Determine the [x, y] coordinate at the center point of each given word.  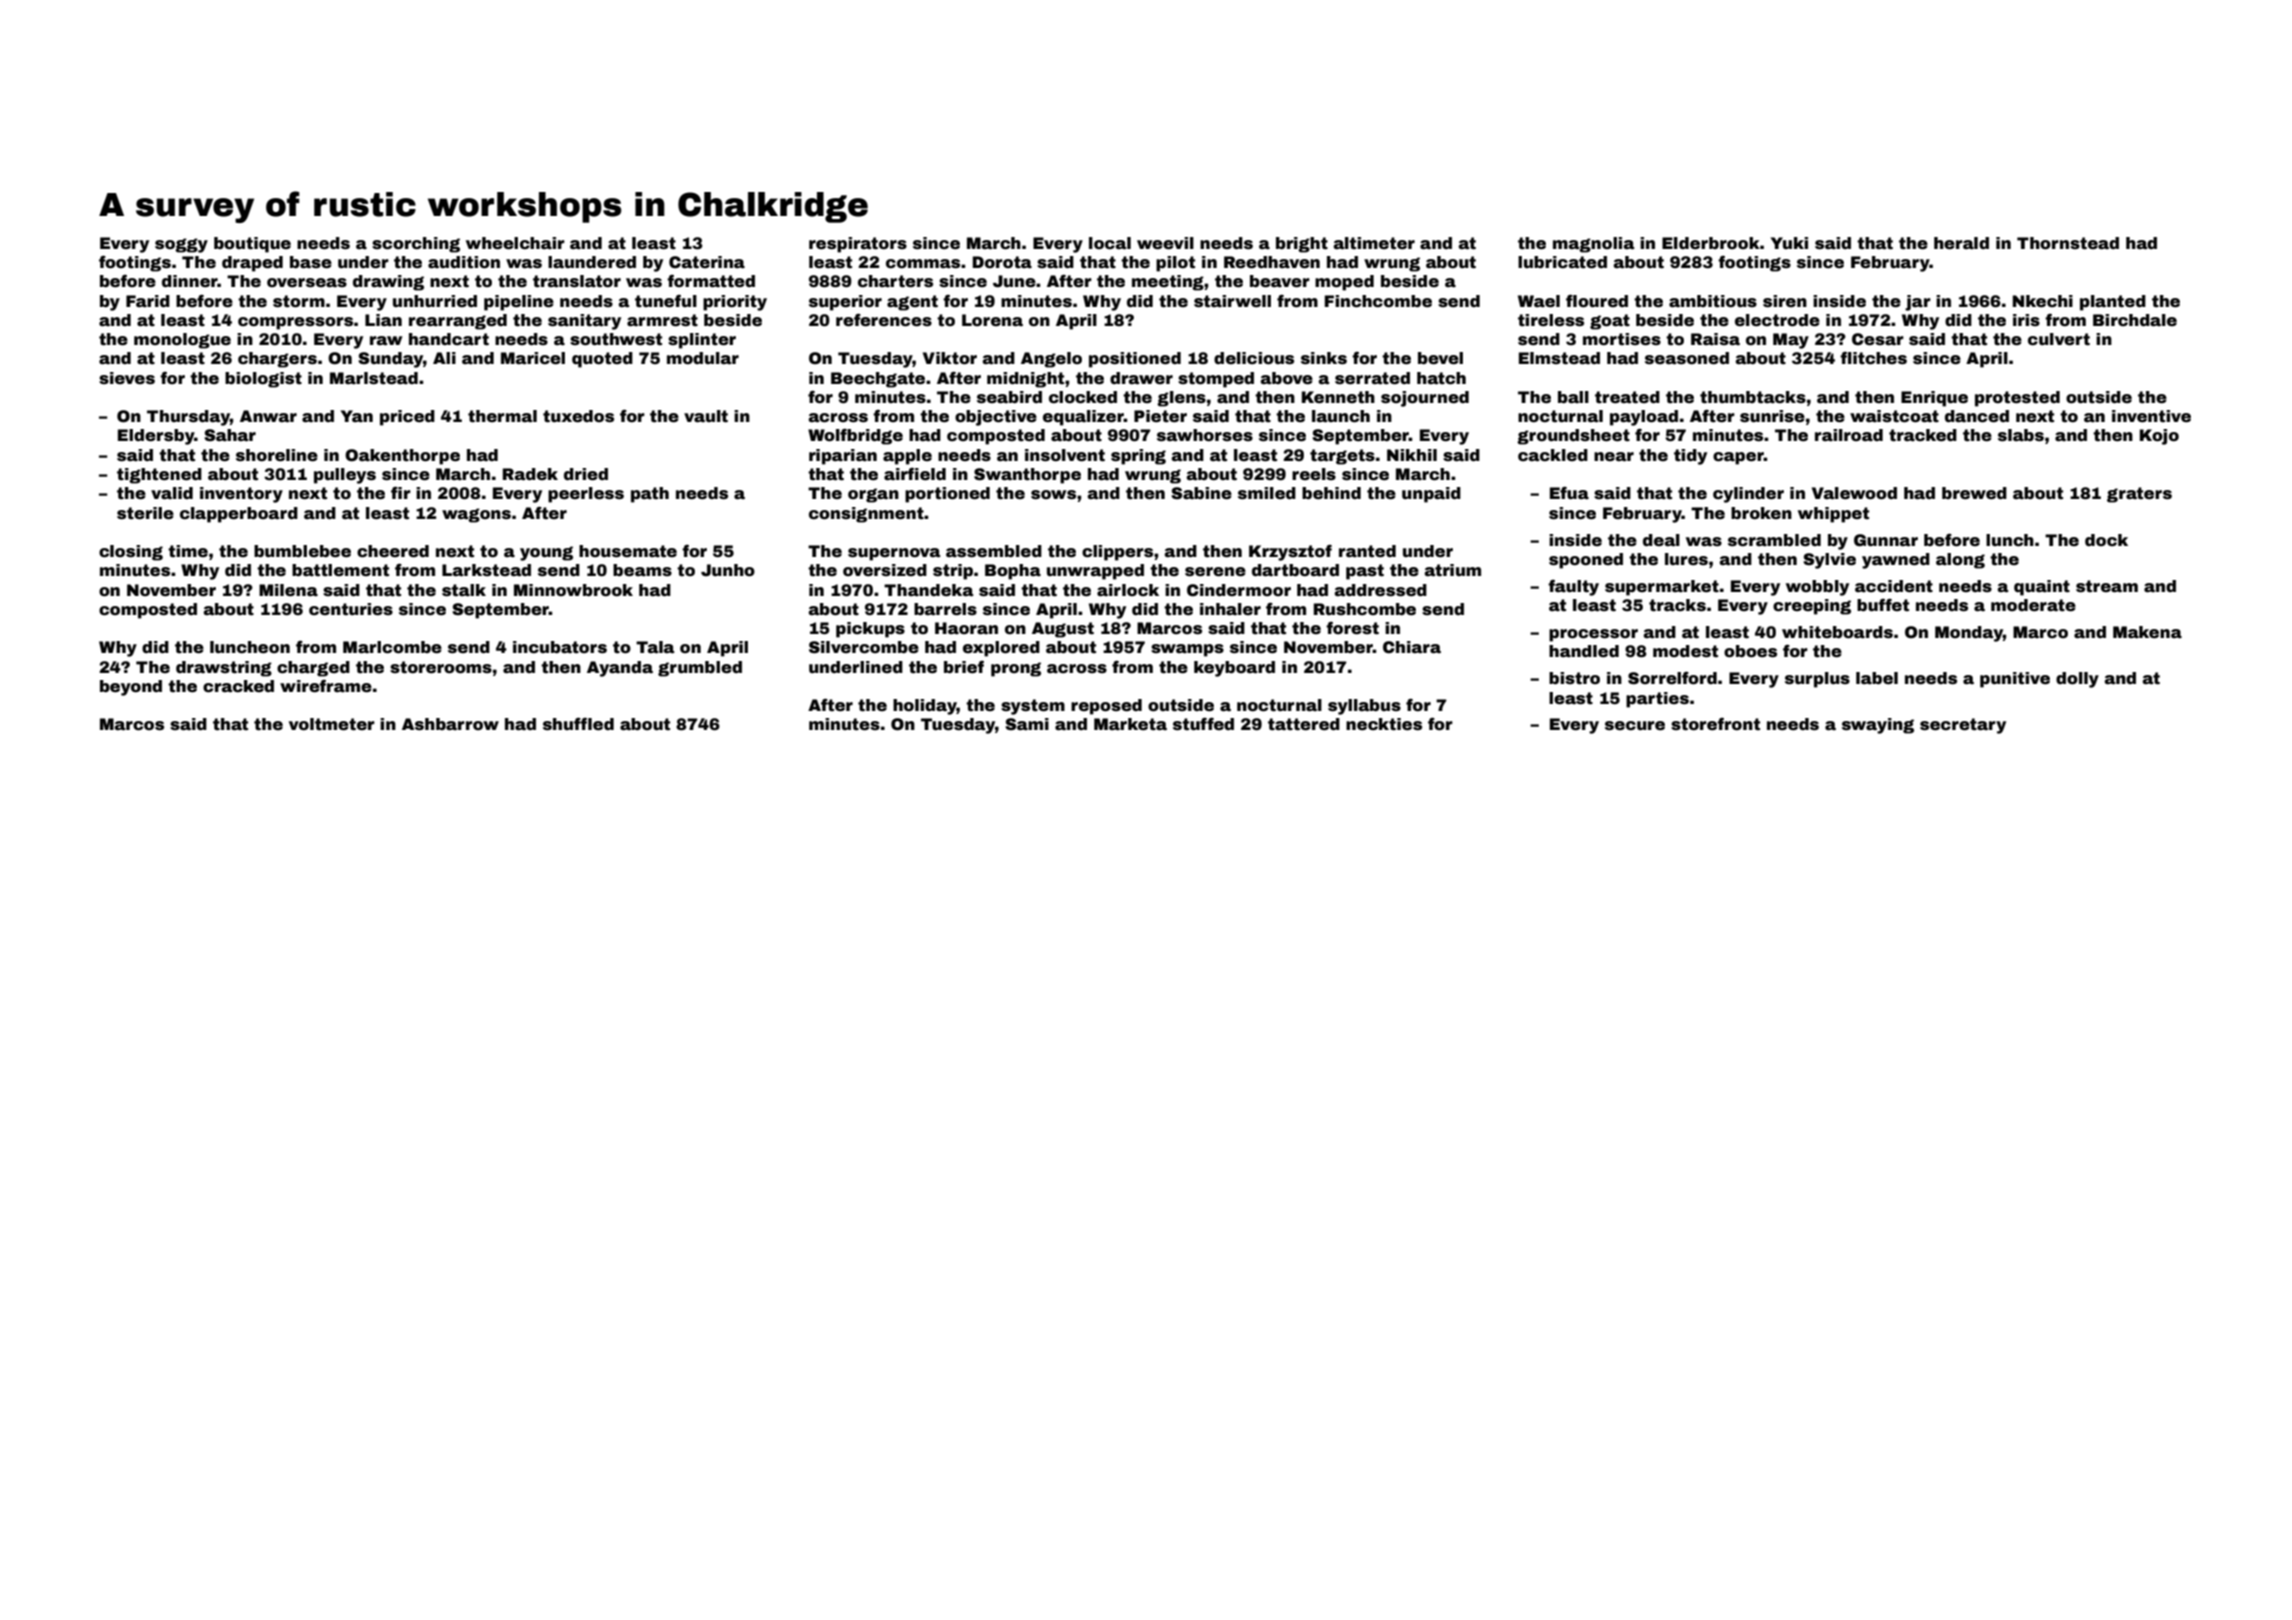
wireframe [326, 686]
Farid [148, 301]
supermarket [1662, 588]
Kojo [2159, 437]
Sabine [1201, 493]
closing [131, 553]
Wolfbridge [855, 437]
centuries [351, 609]
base [311, 262]
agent [912, 303]
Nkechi [2043, 301]
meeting [1168, 283]
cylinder [1748, 495]
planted [2113, 303]
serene [1215, 572]
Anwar [268, 416]
